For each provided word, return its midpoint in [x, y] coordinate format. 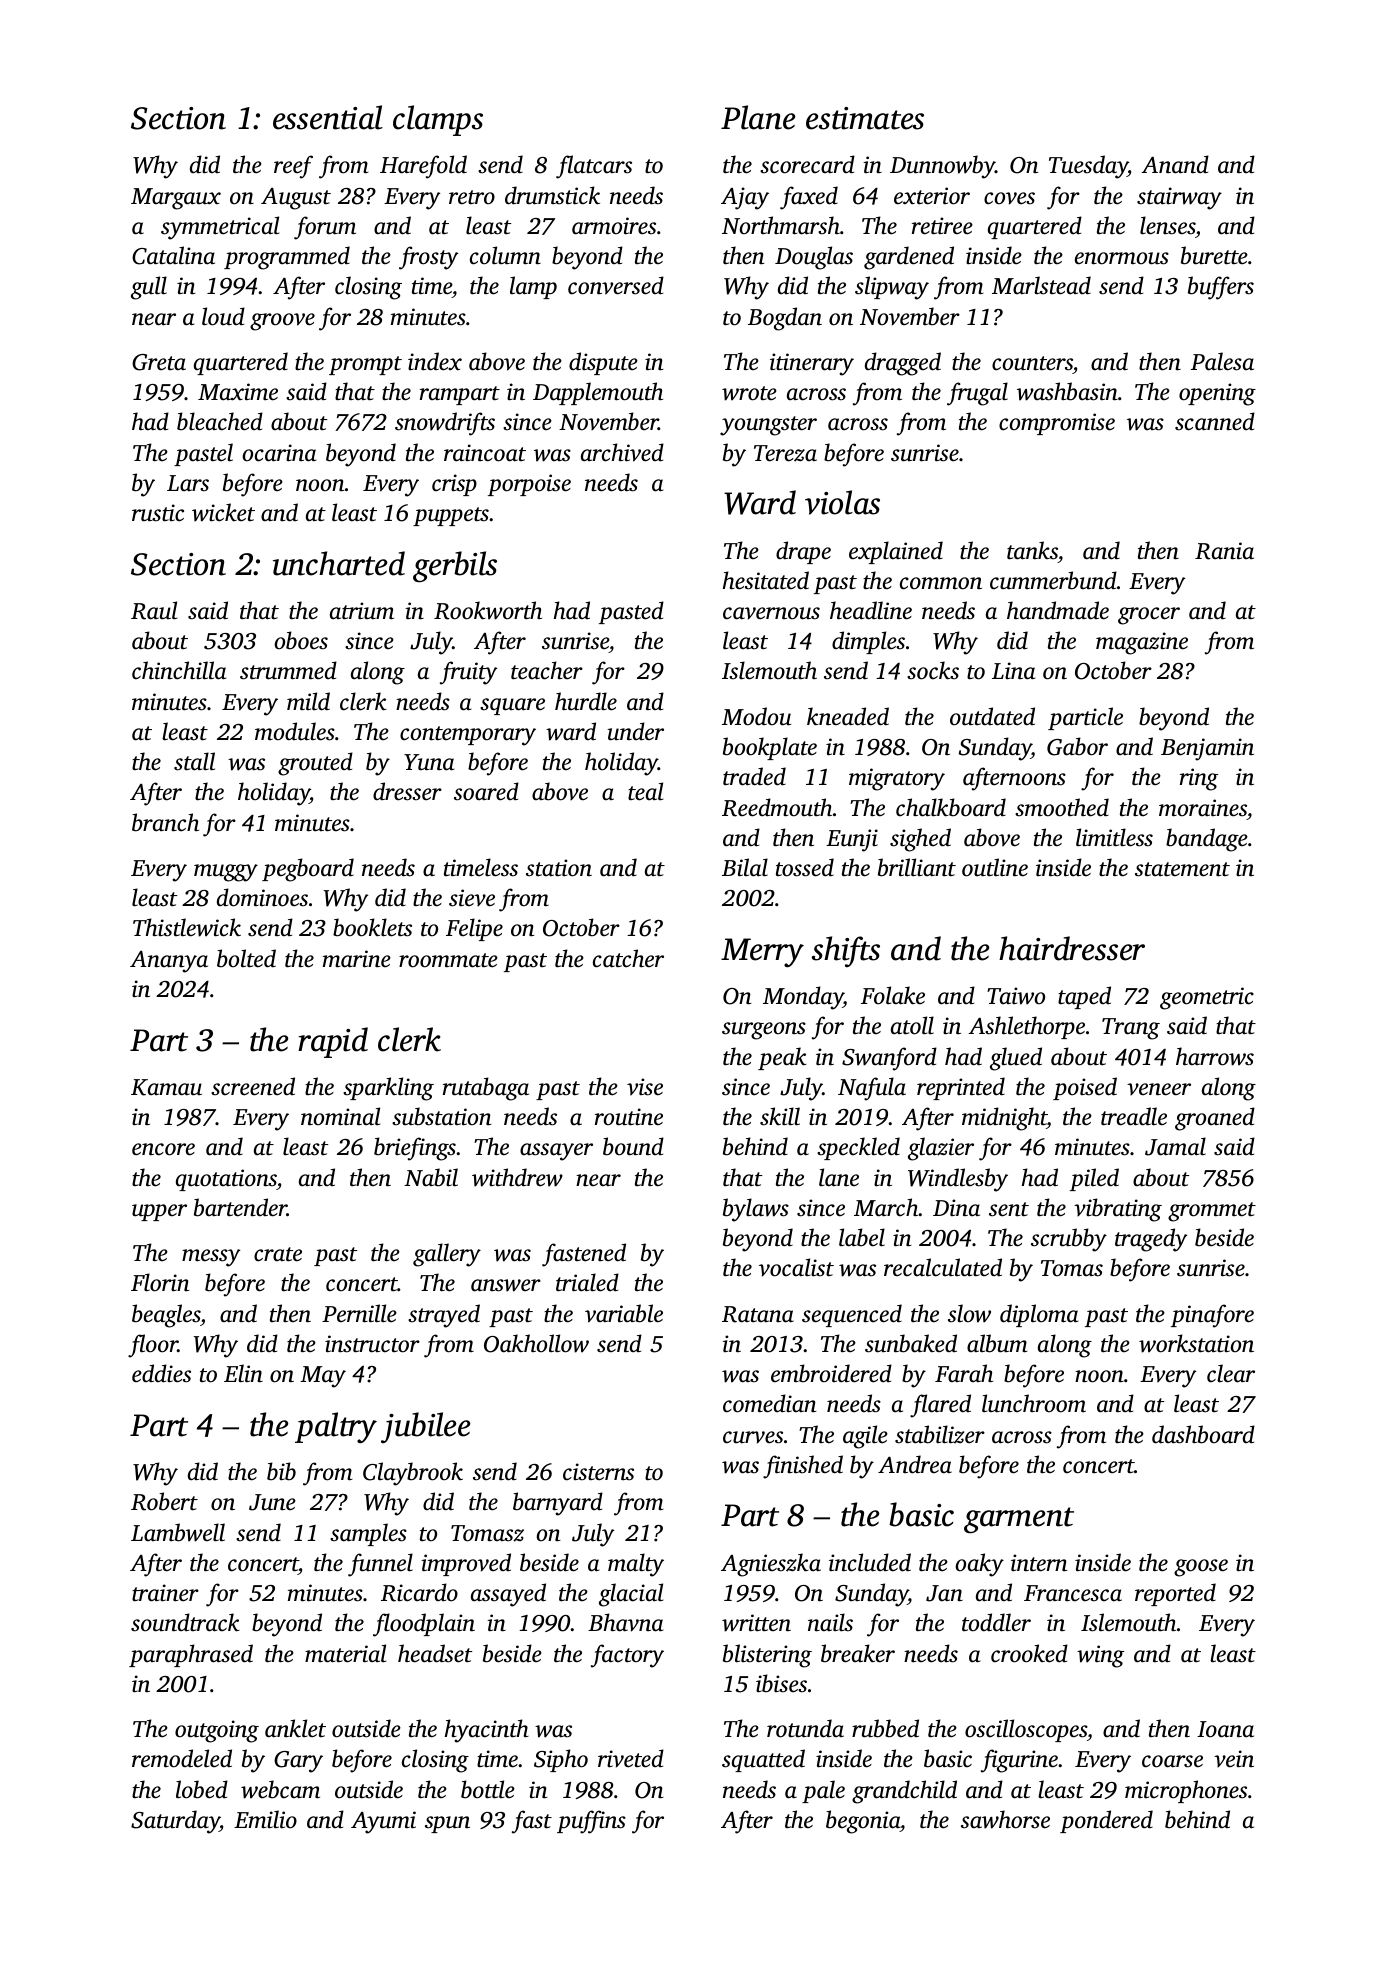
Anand [1175, 164]
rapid [333, 1042]
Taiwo [1016, 996]
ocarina [279, 453]
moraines [1203, 808]
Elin [243, 1373]
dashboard [1203, 1434]
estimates [865, 118]
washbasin [1067, 391]
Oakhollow [536, 1343]
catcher [628, 958]
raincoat [485, 453]
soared [486, 791]
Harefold [423, 167]
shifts [846, 951]
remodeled [182, 1758]
